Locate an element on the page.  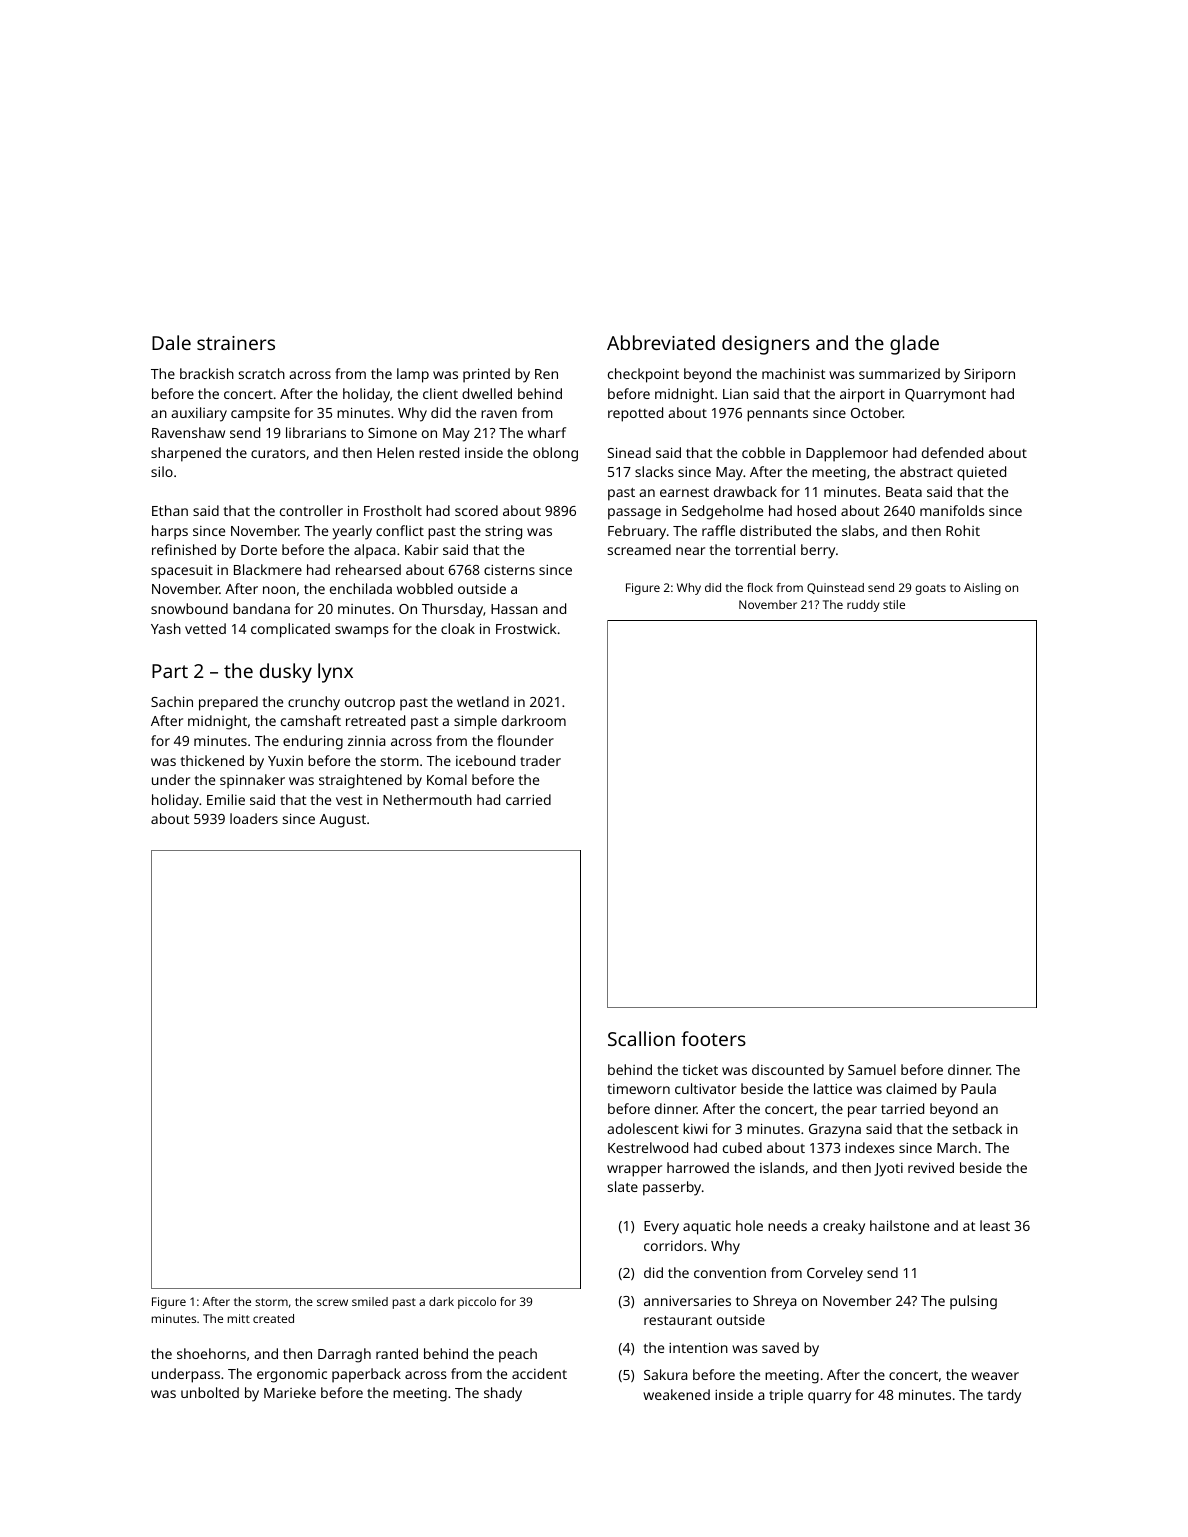
thickened is located at coordinates (212, 760).
